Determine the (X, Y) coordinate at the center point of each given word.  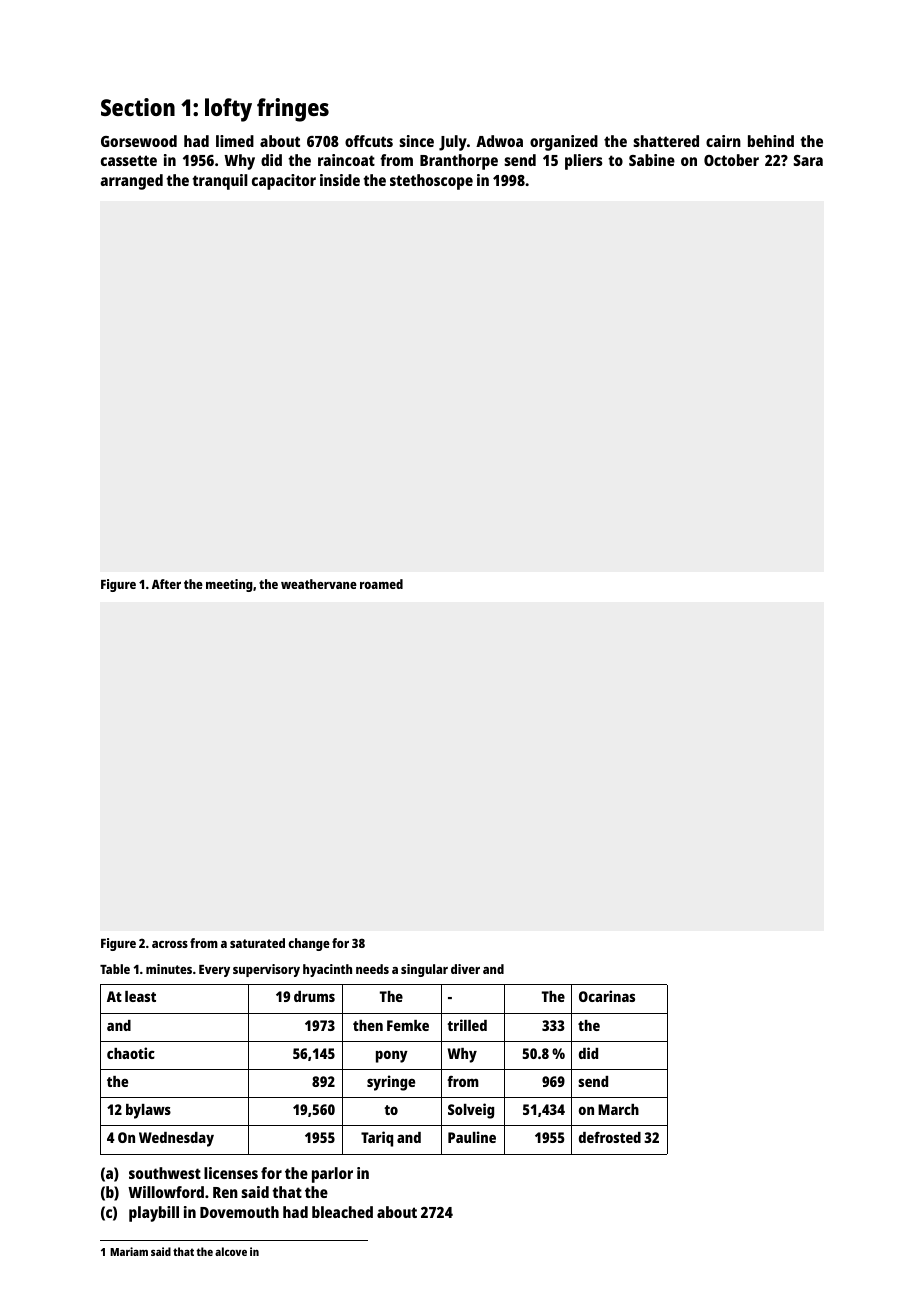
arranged (131, 182)
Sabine (652, 160)
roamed (381, 584)
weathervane (319, 584)
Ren (225, 1192)
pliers (583, 162)
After (166, 584)
